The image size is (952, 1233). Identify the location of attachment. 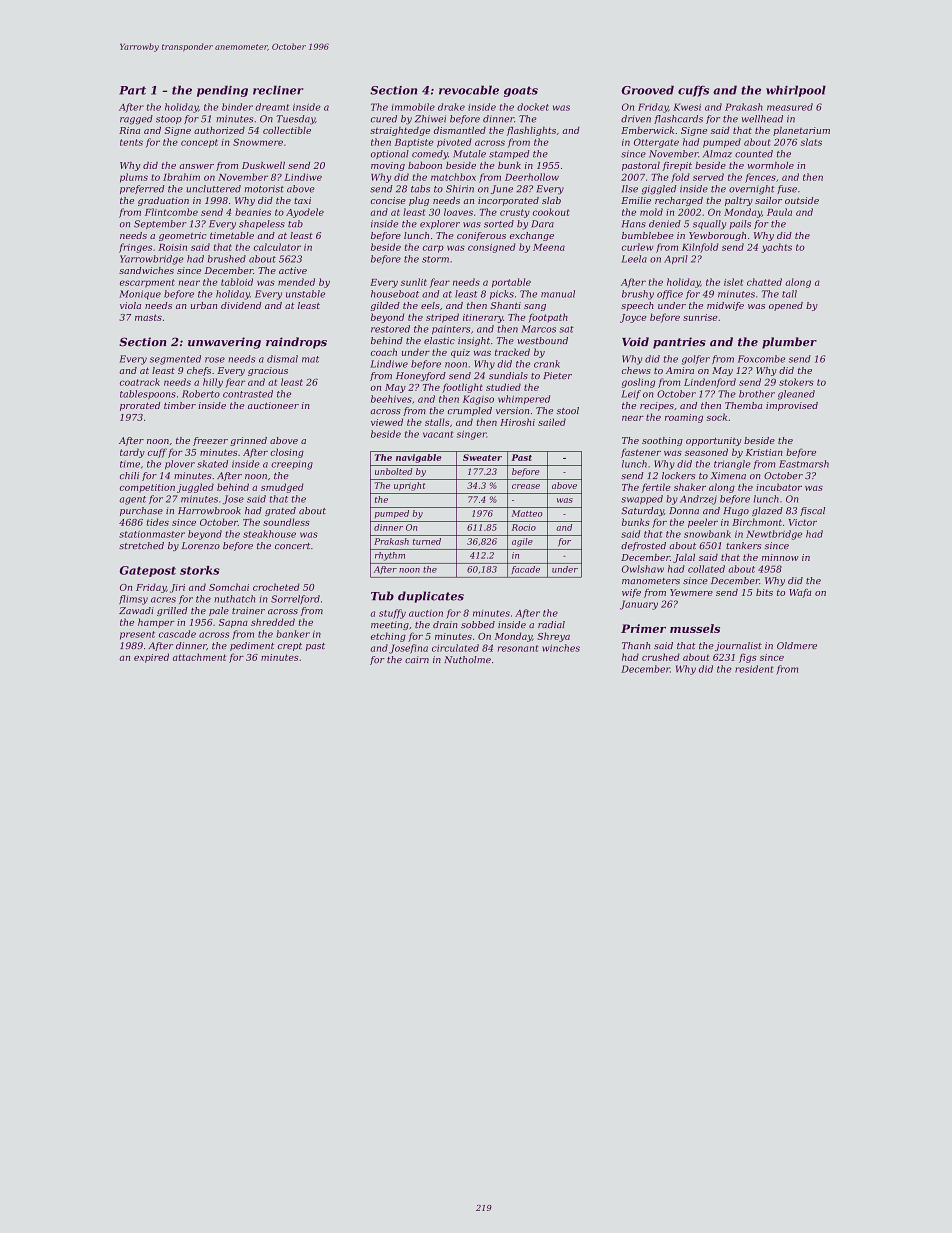
(199, 657).
